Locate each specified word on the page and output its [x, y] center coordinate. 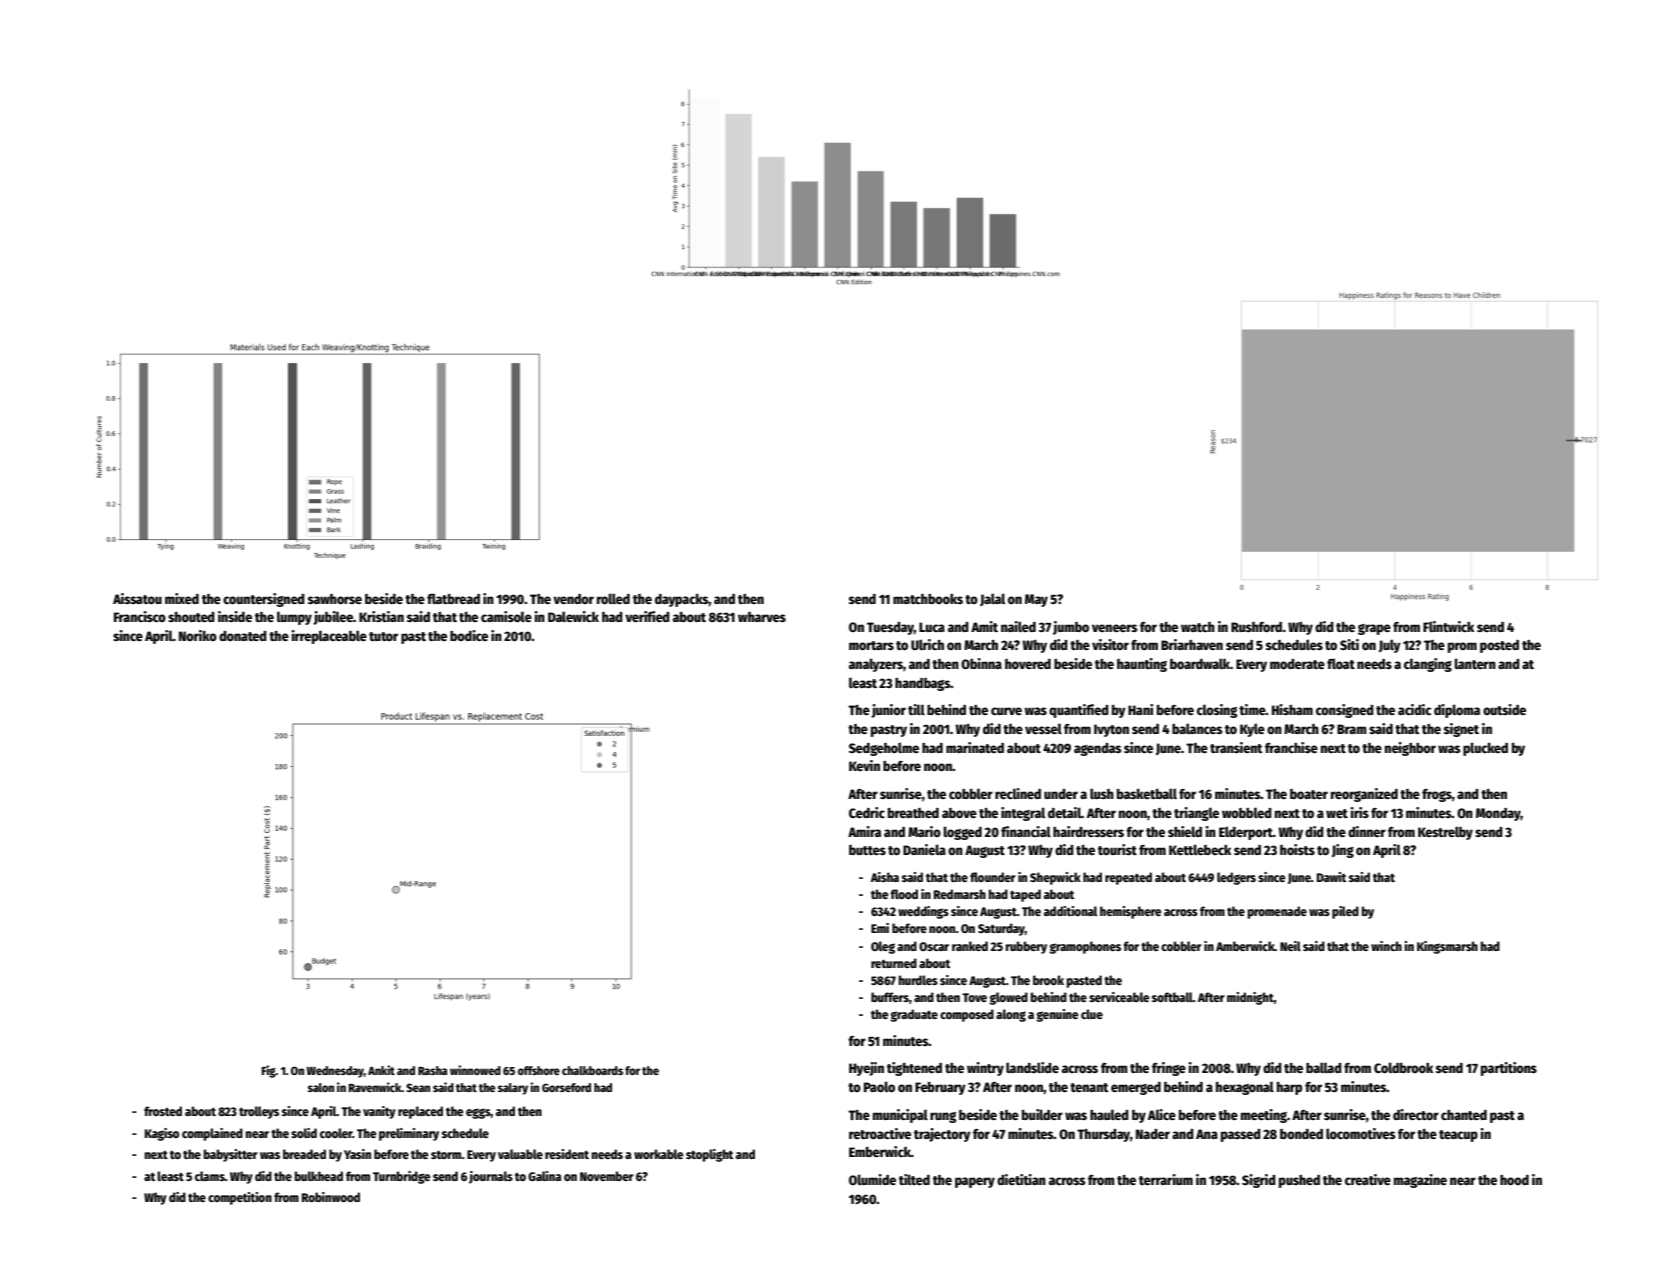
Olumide [872, 1179]
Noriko [198, 635]
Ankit [381, 1070]
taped [1025, 895]
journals [491, 1177]
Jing [1343, 851]
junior [888, 711]
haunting [1142, 665]
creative [1368, 1179]
